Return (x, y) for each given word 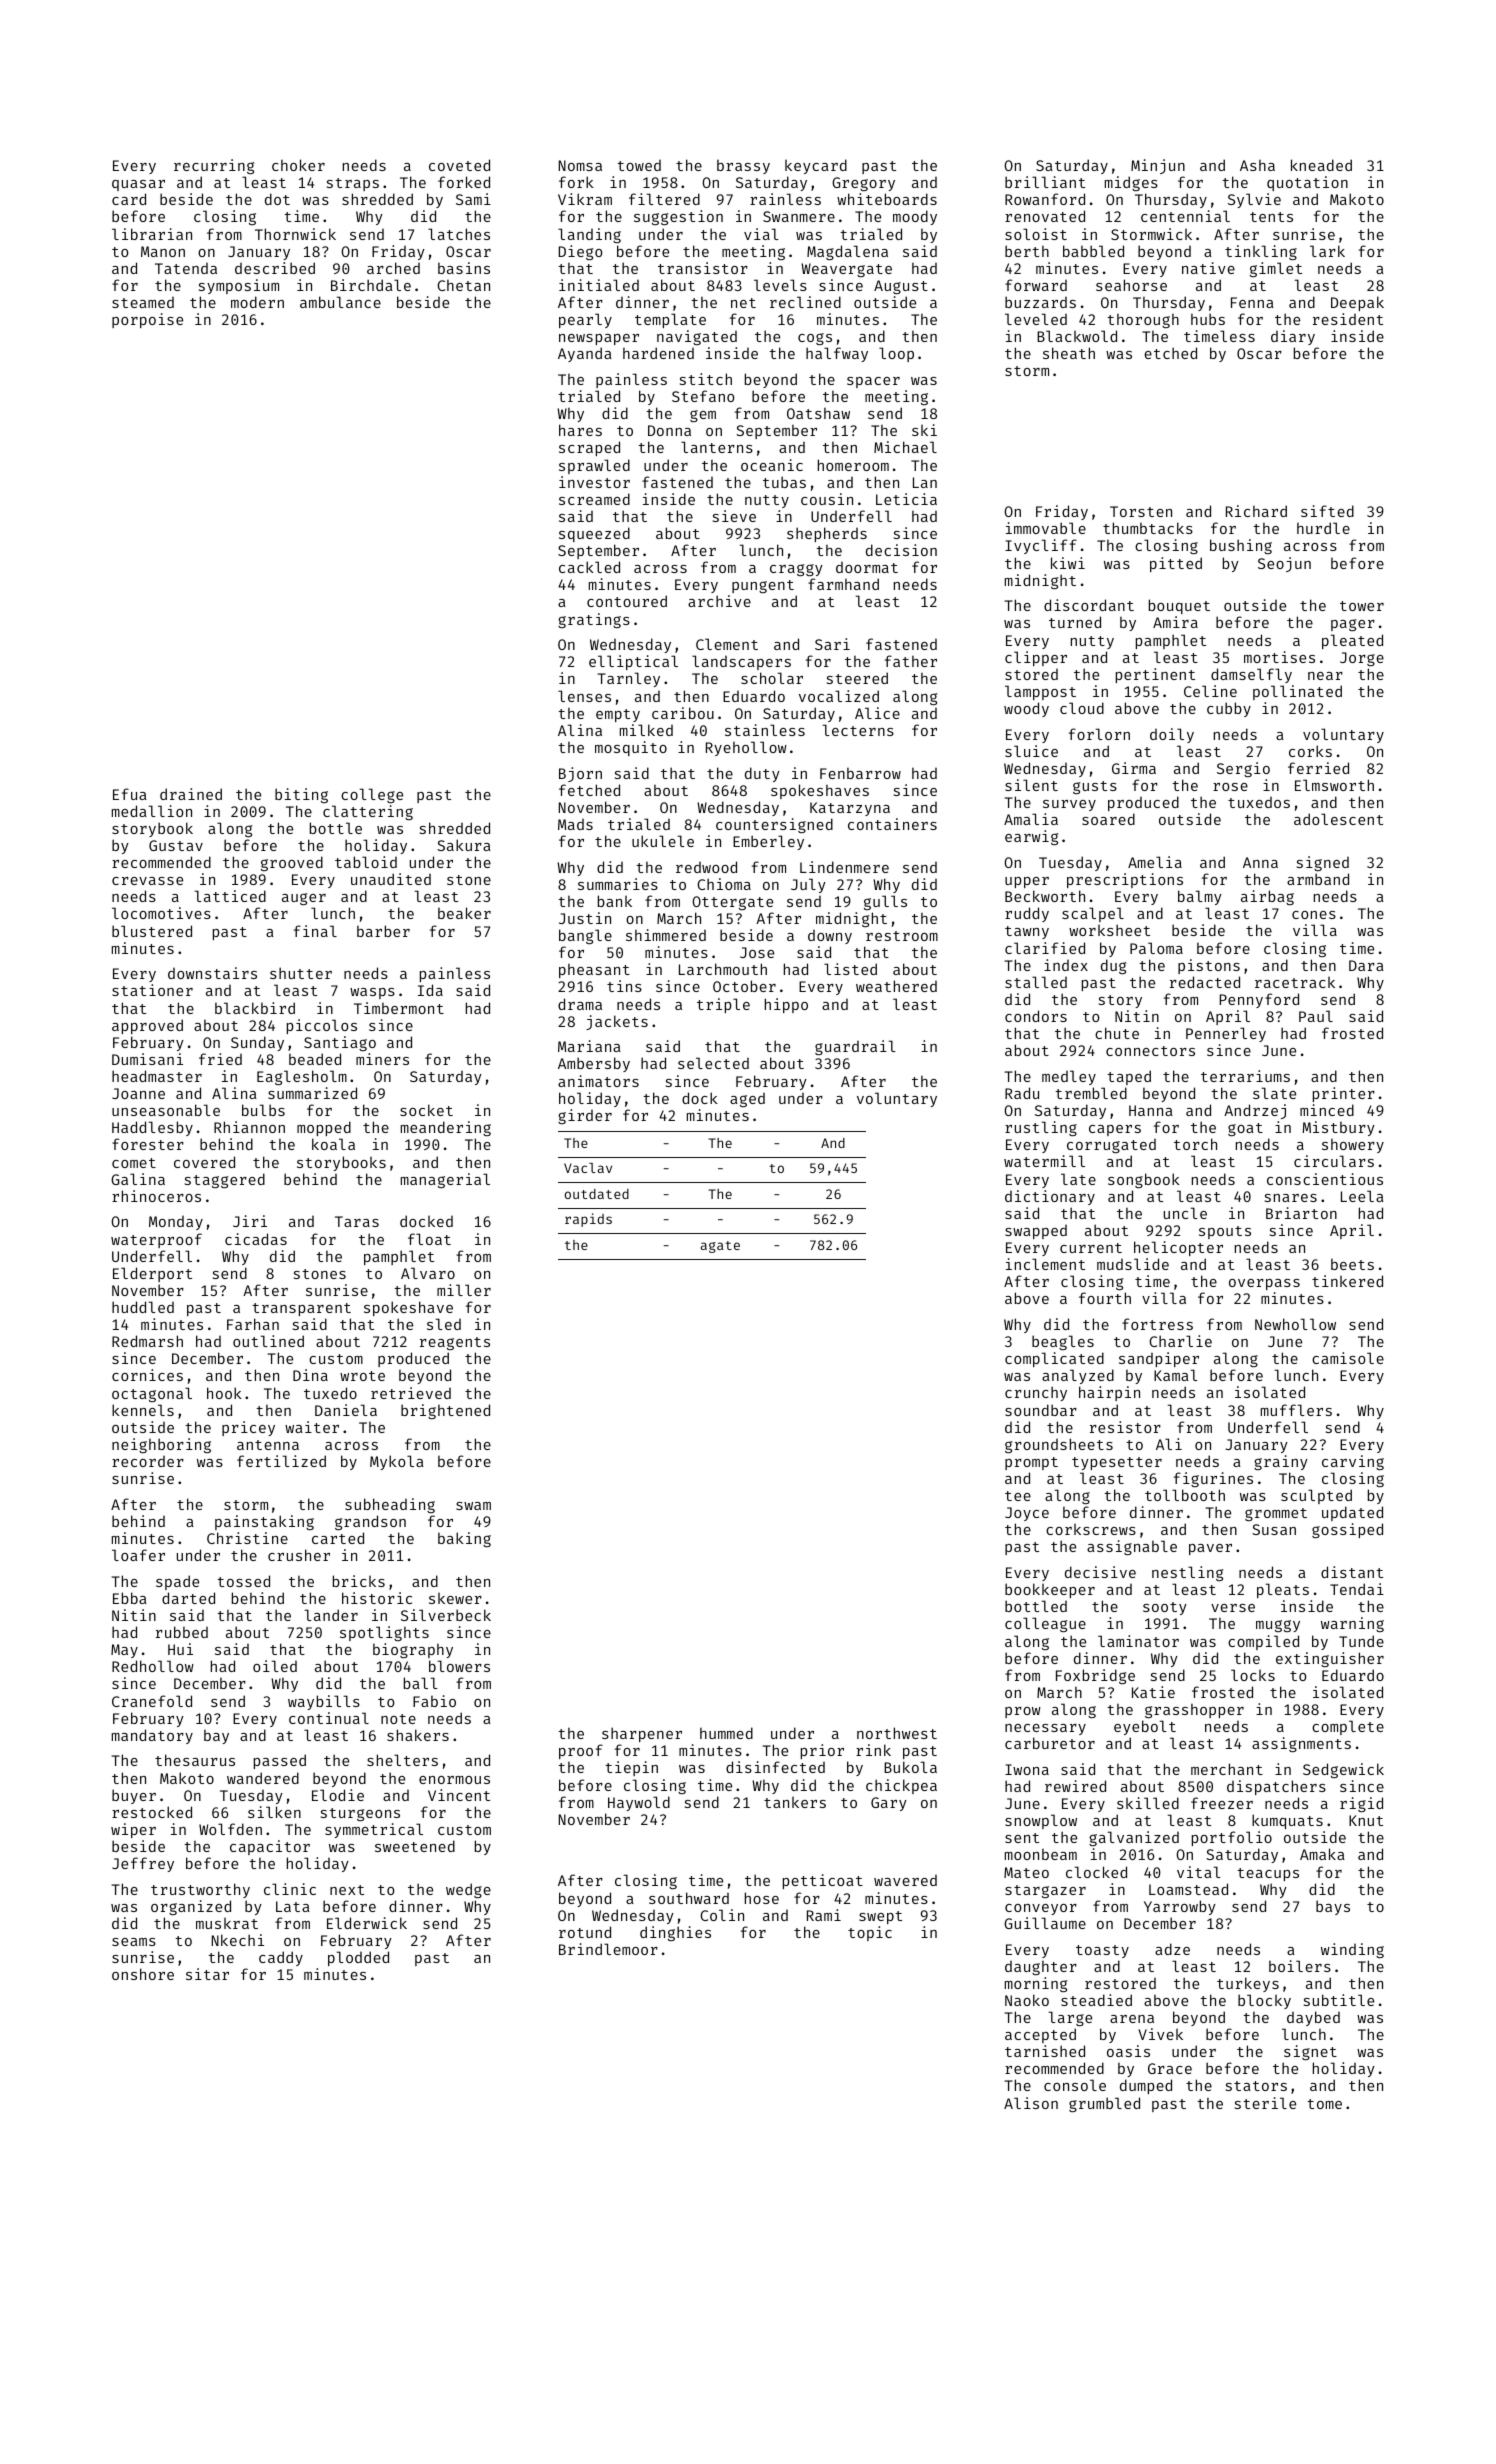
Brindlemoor (608, 1949)
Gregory (863, 184)
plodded (358, 1958)
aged (747, 1099)
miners (382, 1059)
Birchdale (371, 285)
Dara (1366, 965)
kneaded (1321, 165)
